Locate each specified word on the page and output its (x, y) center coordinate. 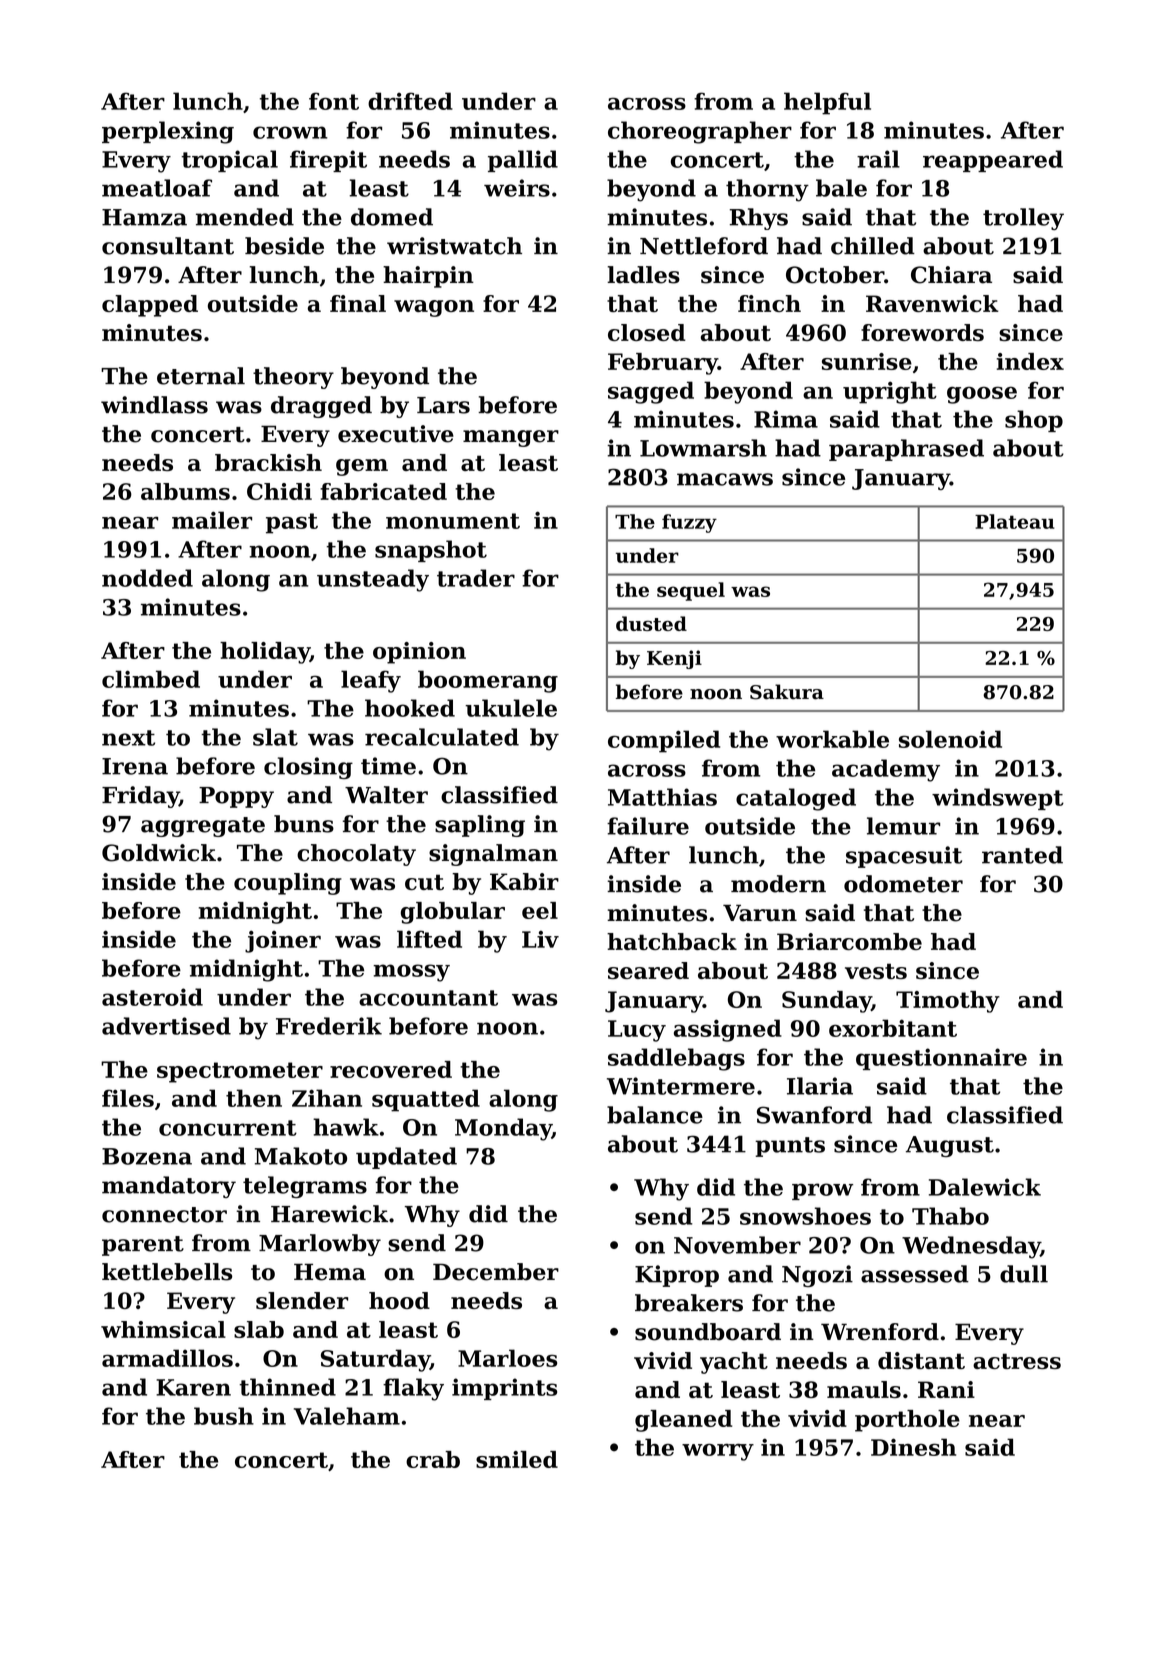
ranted (1022, 855)
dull (1024, 1274)
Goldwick (159, 853)
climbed (151, 679)
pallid (523, 161)
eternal (201, 376)
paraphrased (906, 450)
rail (878, 159)
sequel (691, 591)
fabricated (383, 491)
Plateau (1014, 521)
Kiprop (677, 1276)
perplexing (168, 132)
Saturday (375, 1360)
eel (540, 910)
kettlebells (167, 1272)
